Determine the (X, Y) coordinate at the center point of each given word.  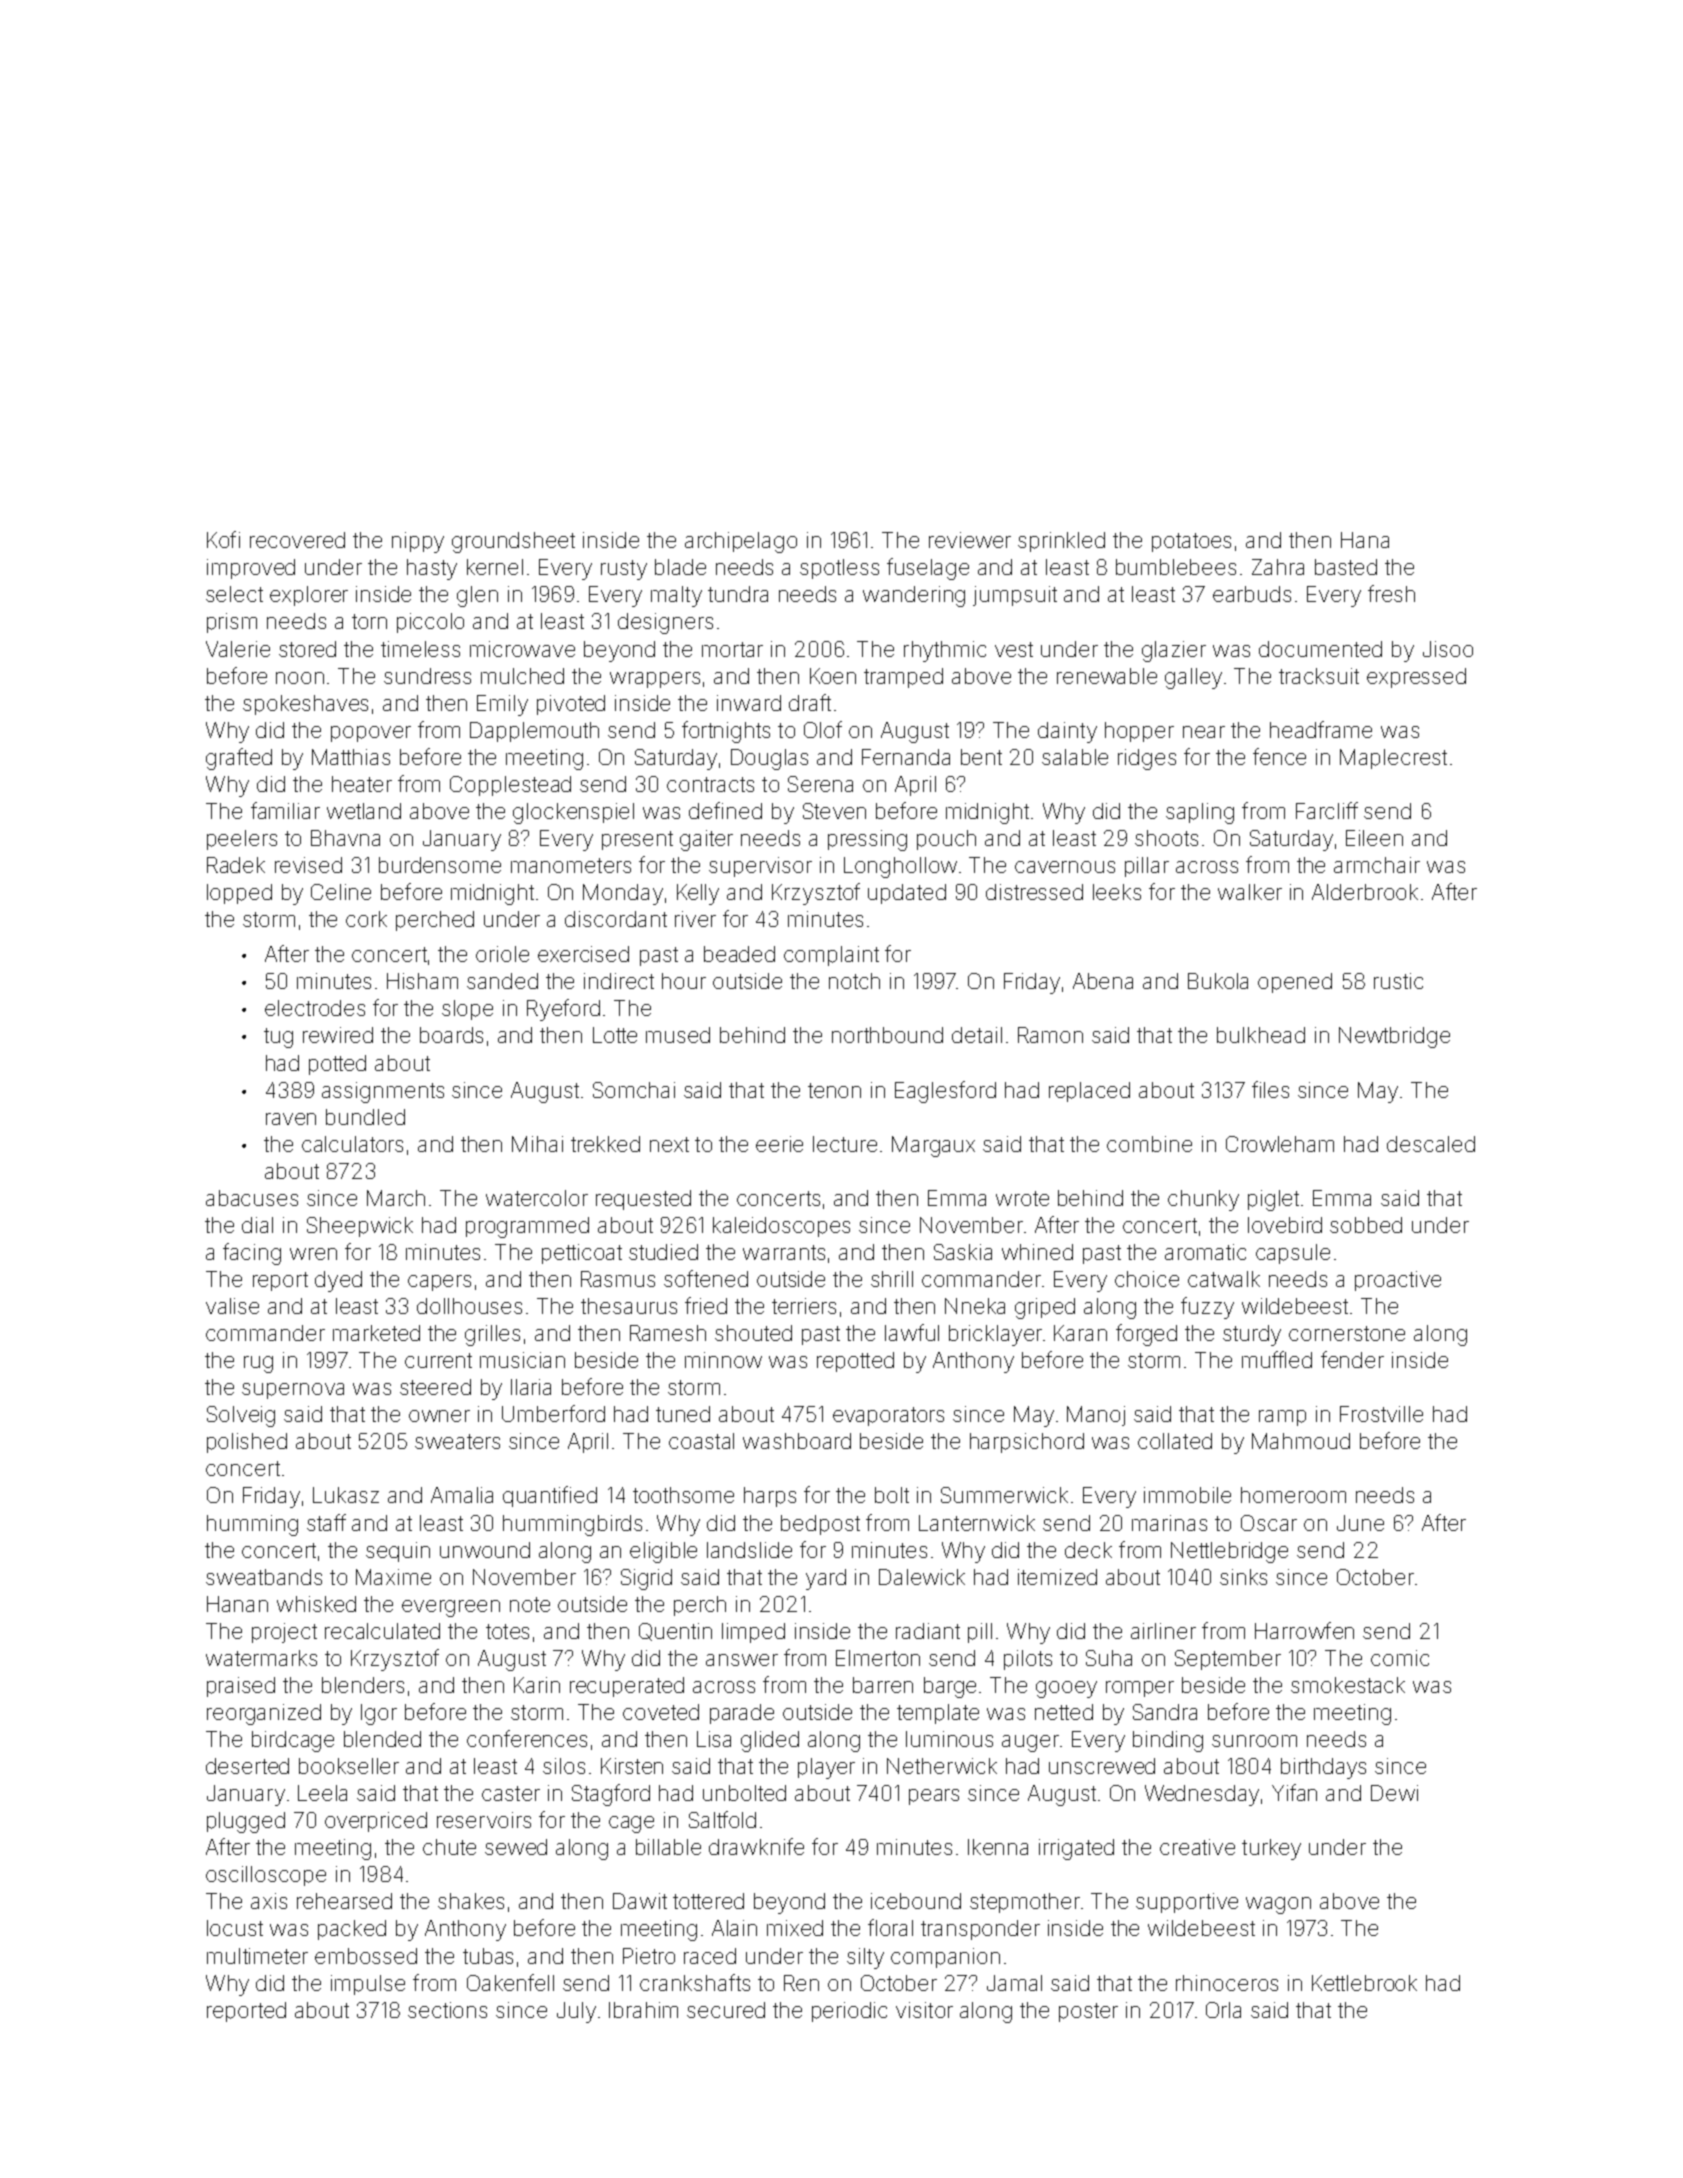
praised (241, 1687)
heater (362, 784)
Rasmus (618, 1279)
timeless (420, 649)
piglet (1273, 1200)
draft (810, 702)
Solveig (241, 1416)
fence (1279, 756)
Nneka (975, 1306)
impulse (368, 1985)
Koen (833, 676)
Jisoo (1448, 649)
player (826, 1768)
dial (257, 1225)
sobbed (1366, 1225)
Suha (1109, 1658)
